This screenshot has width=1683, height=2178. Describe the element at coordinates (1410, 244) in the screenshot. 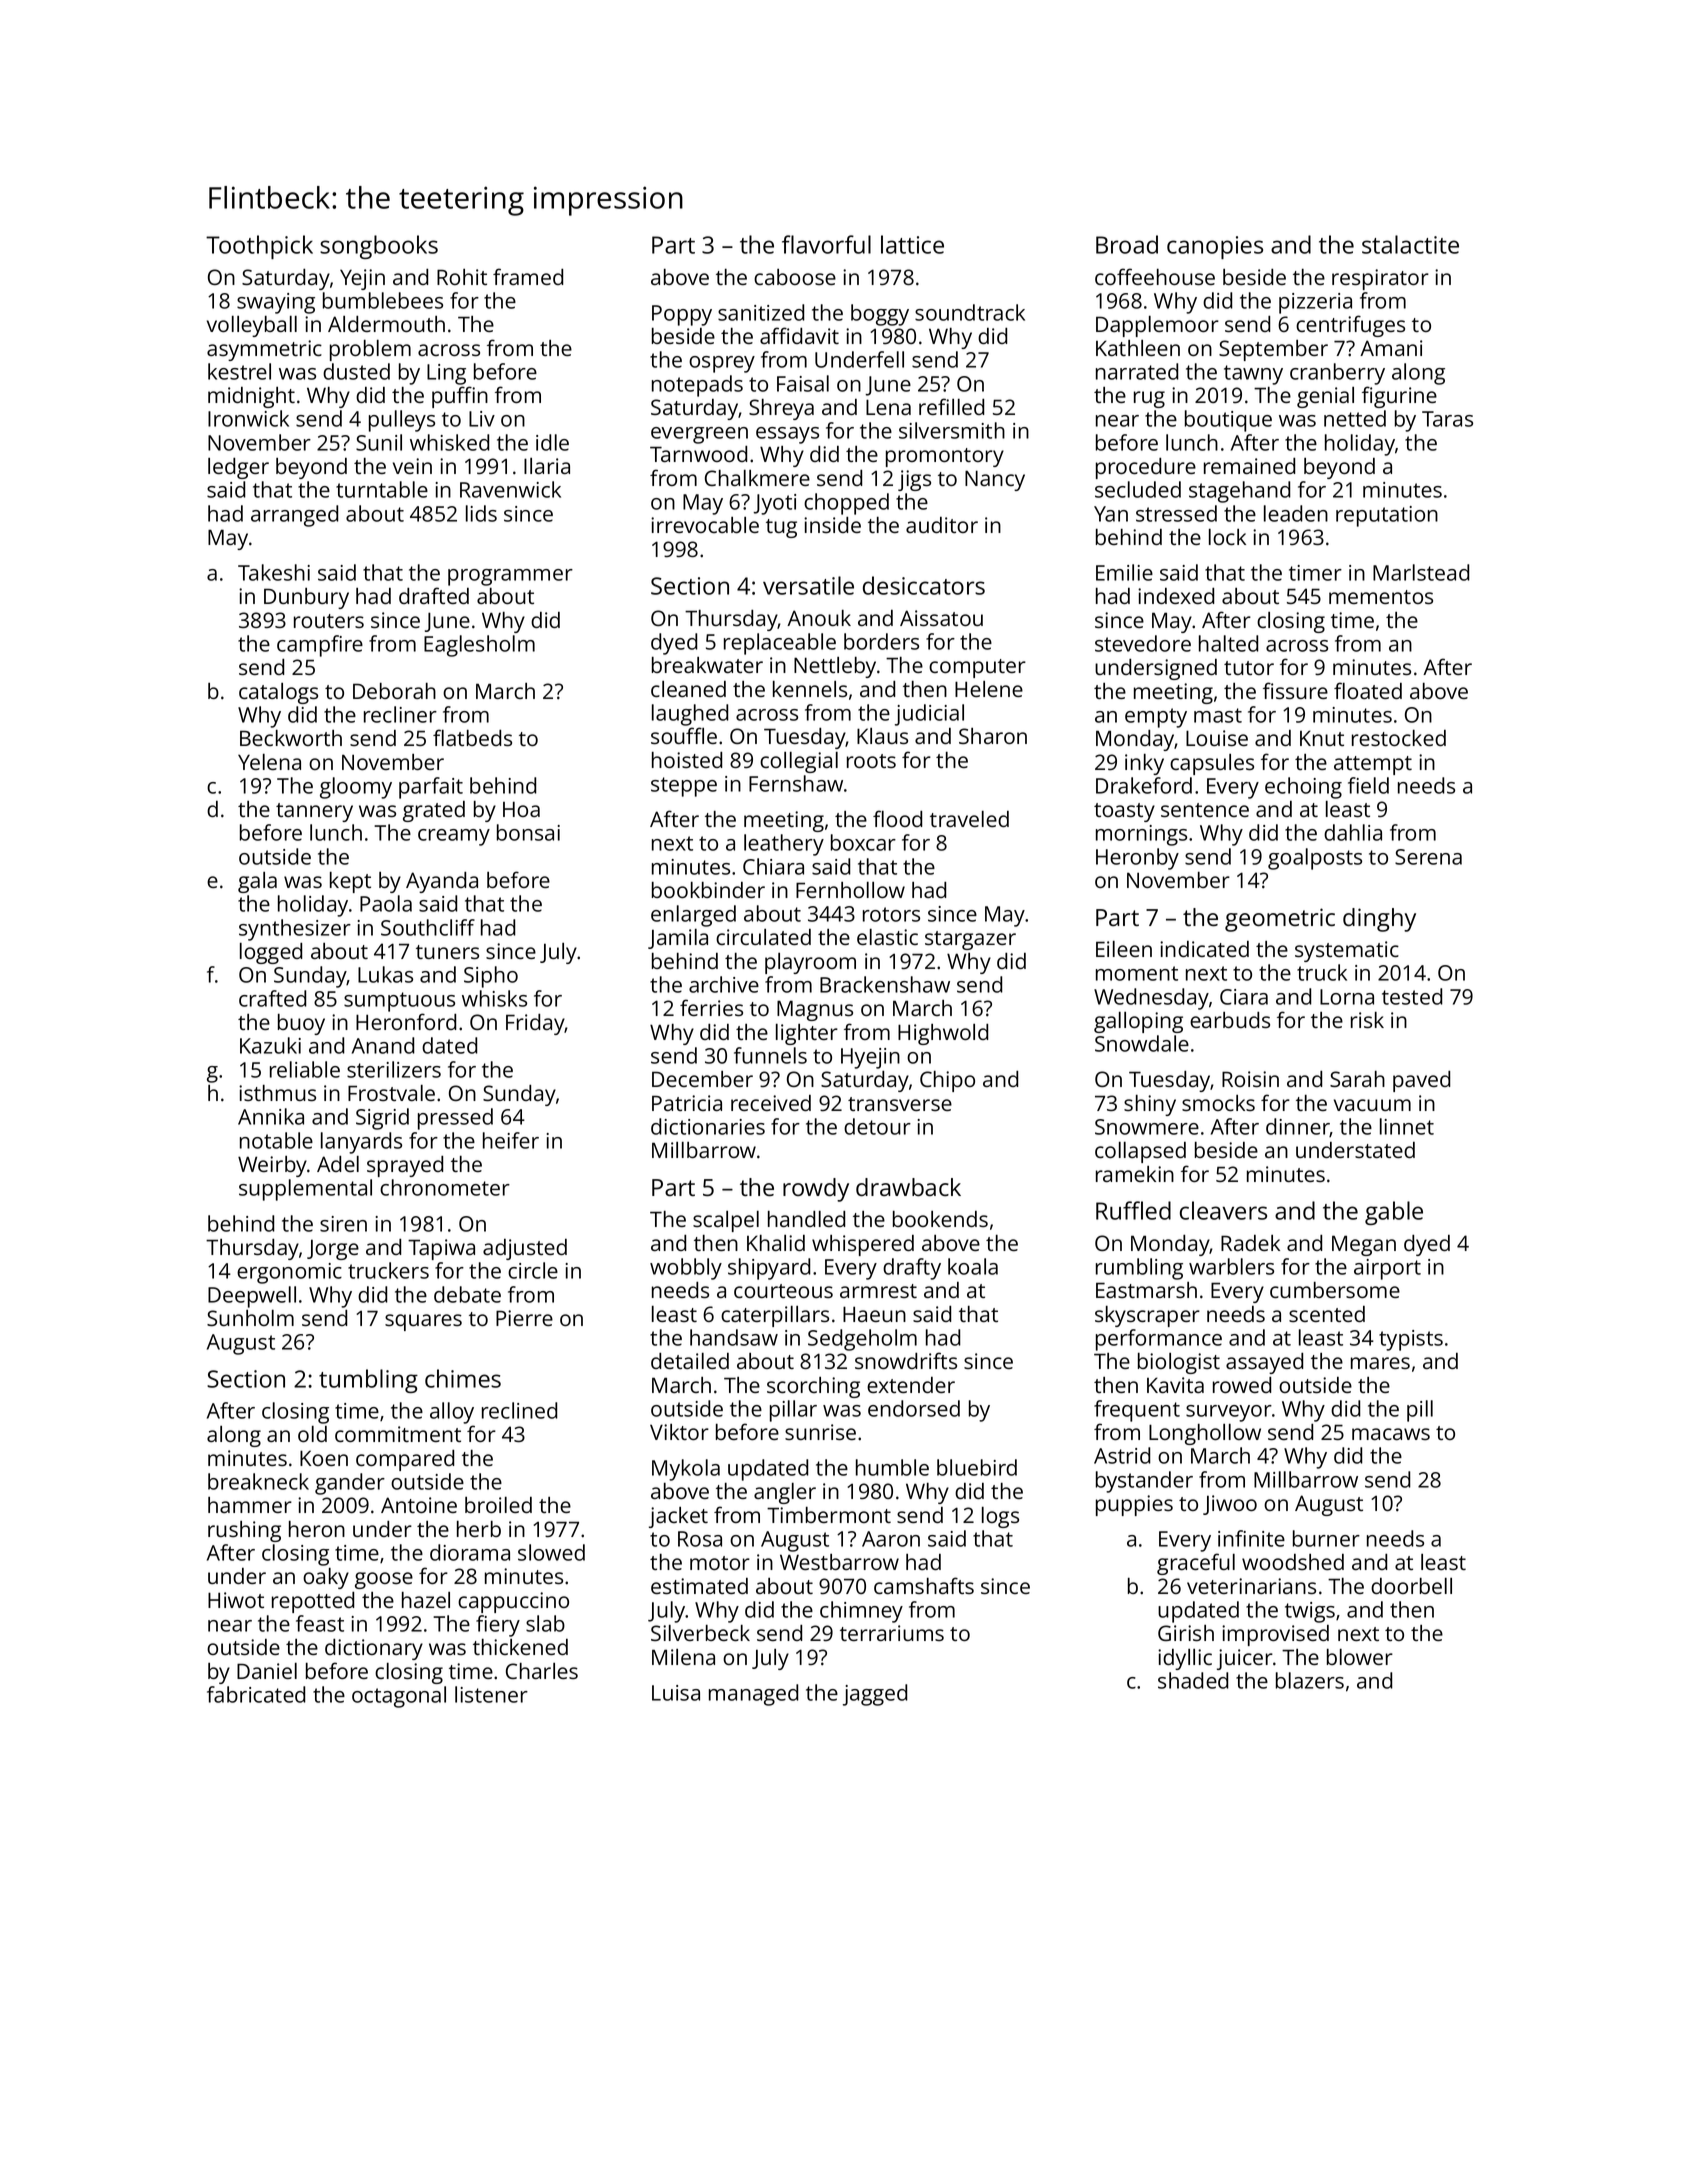

I see `stalactite` at that location.
